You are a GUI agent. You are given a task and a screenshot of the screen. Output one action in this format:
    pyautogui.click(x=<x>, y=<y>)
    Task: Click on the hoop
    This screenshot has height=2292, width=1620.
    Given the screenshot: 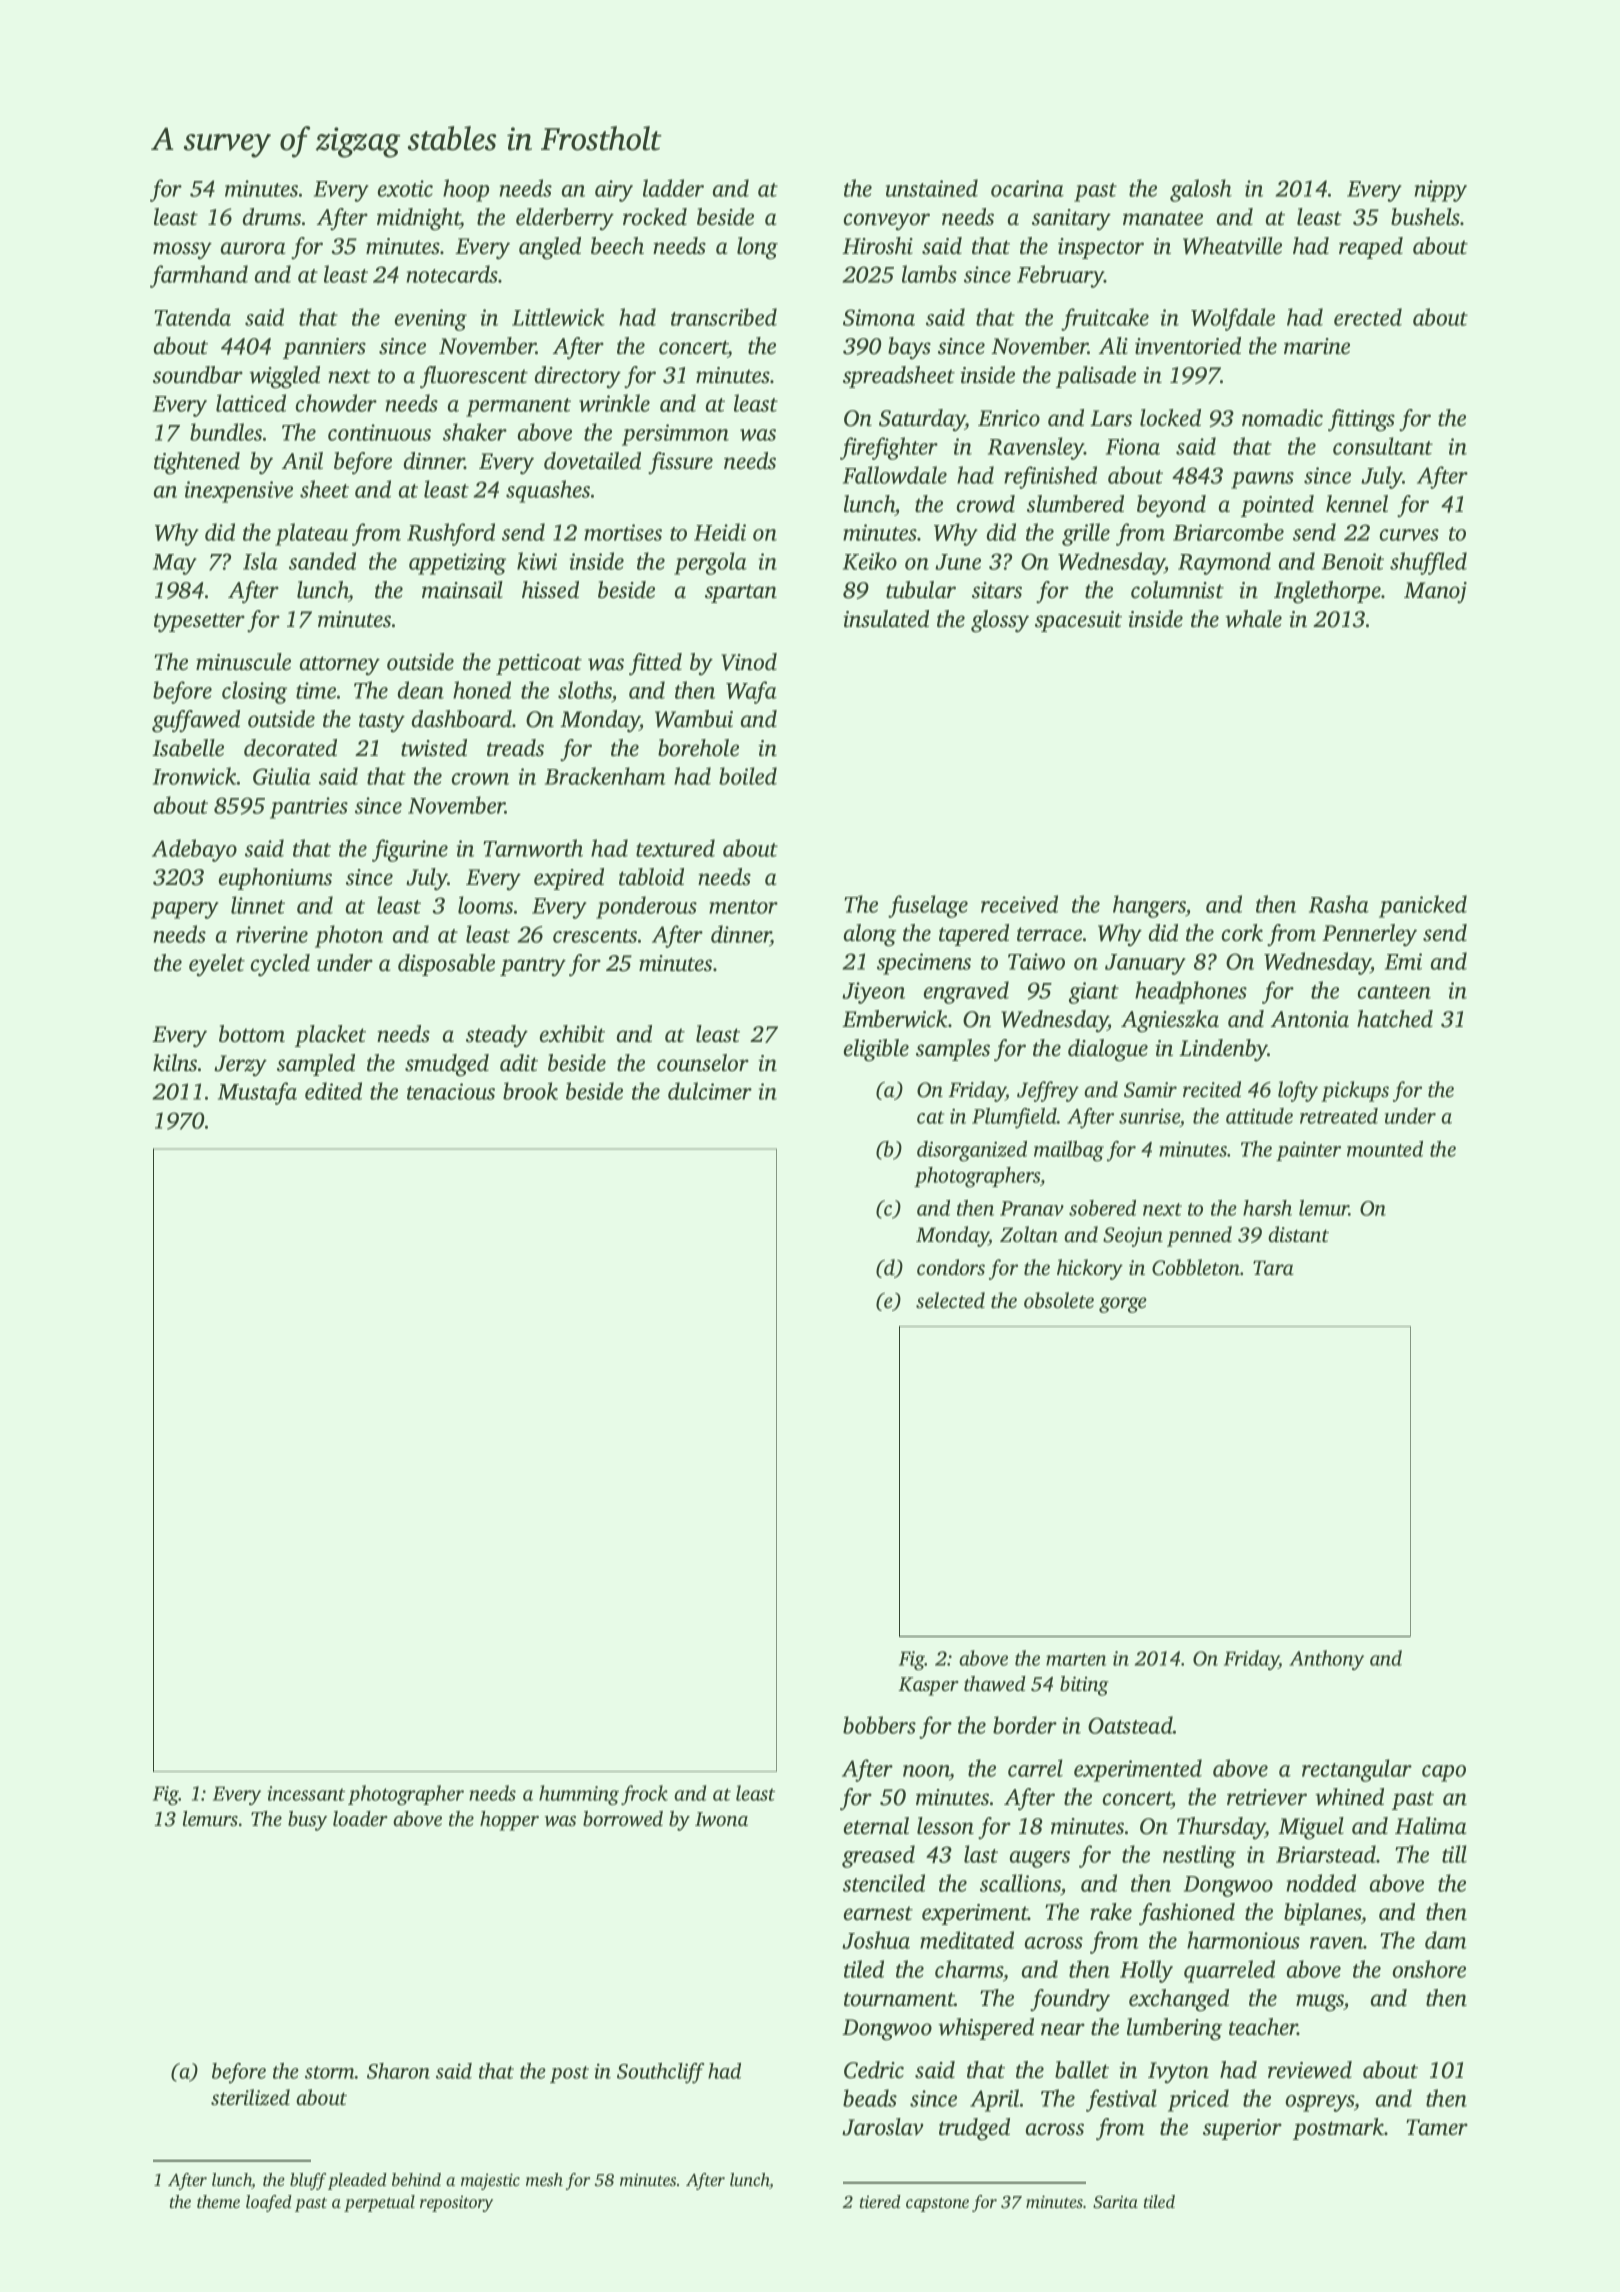 What is the action you would take?
    pyautogui.click(x=466, y=190)
